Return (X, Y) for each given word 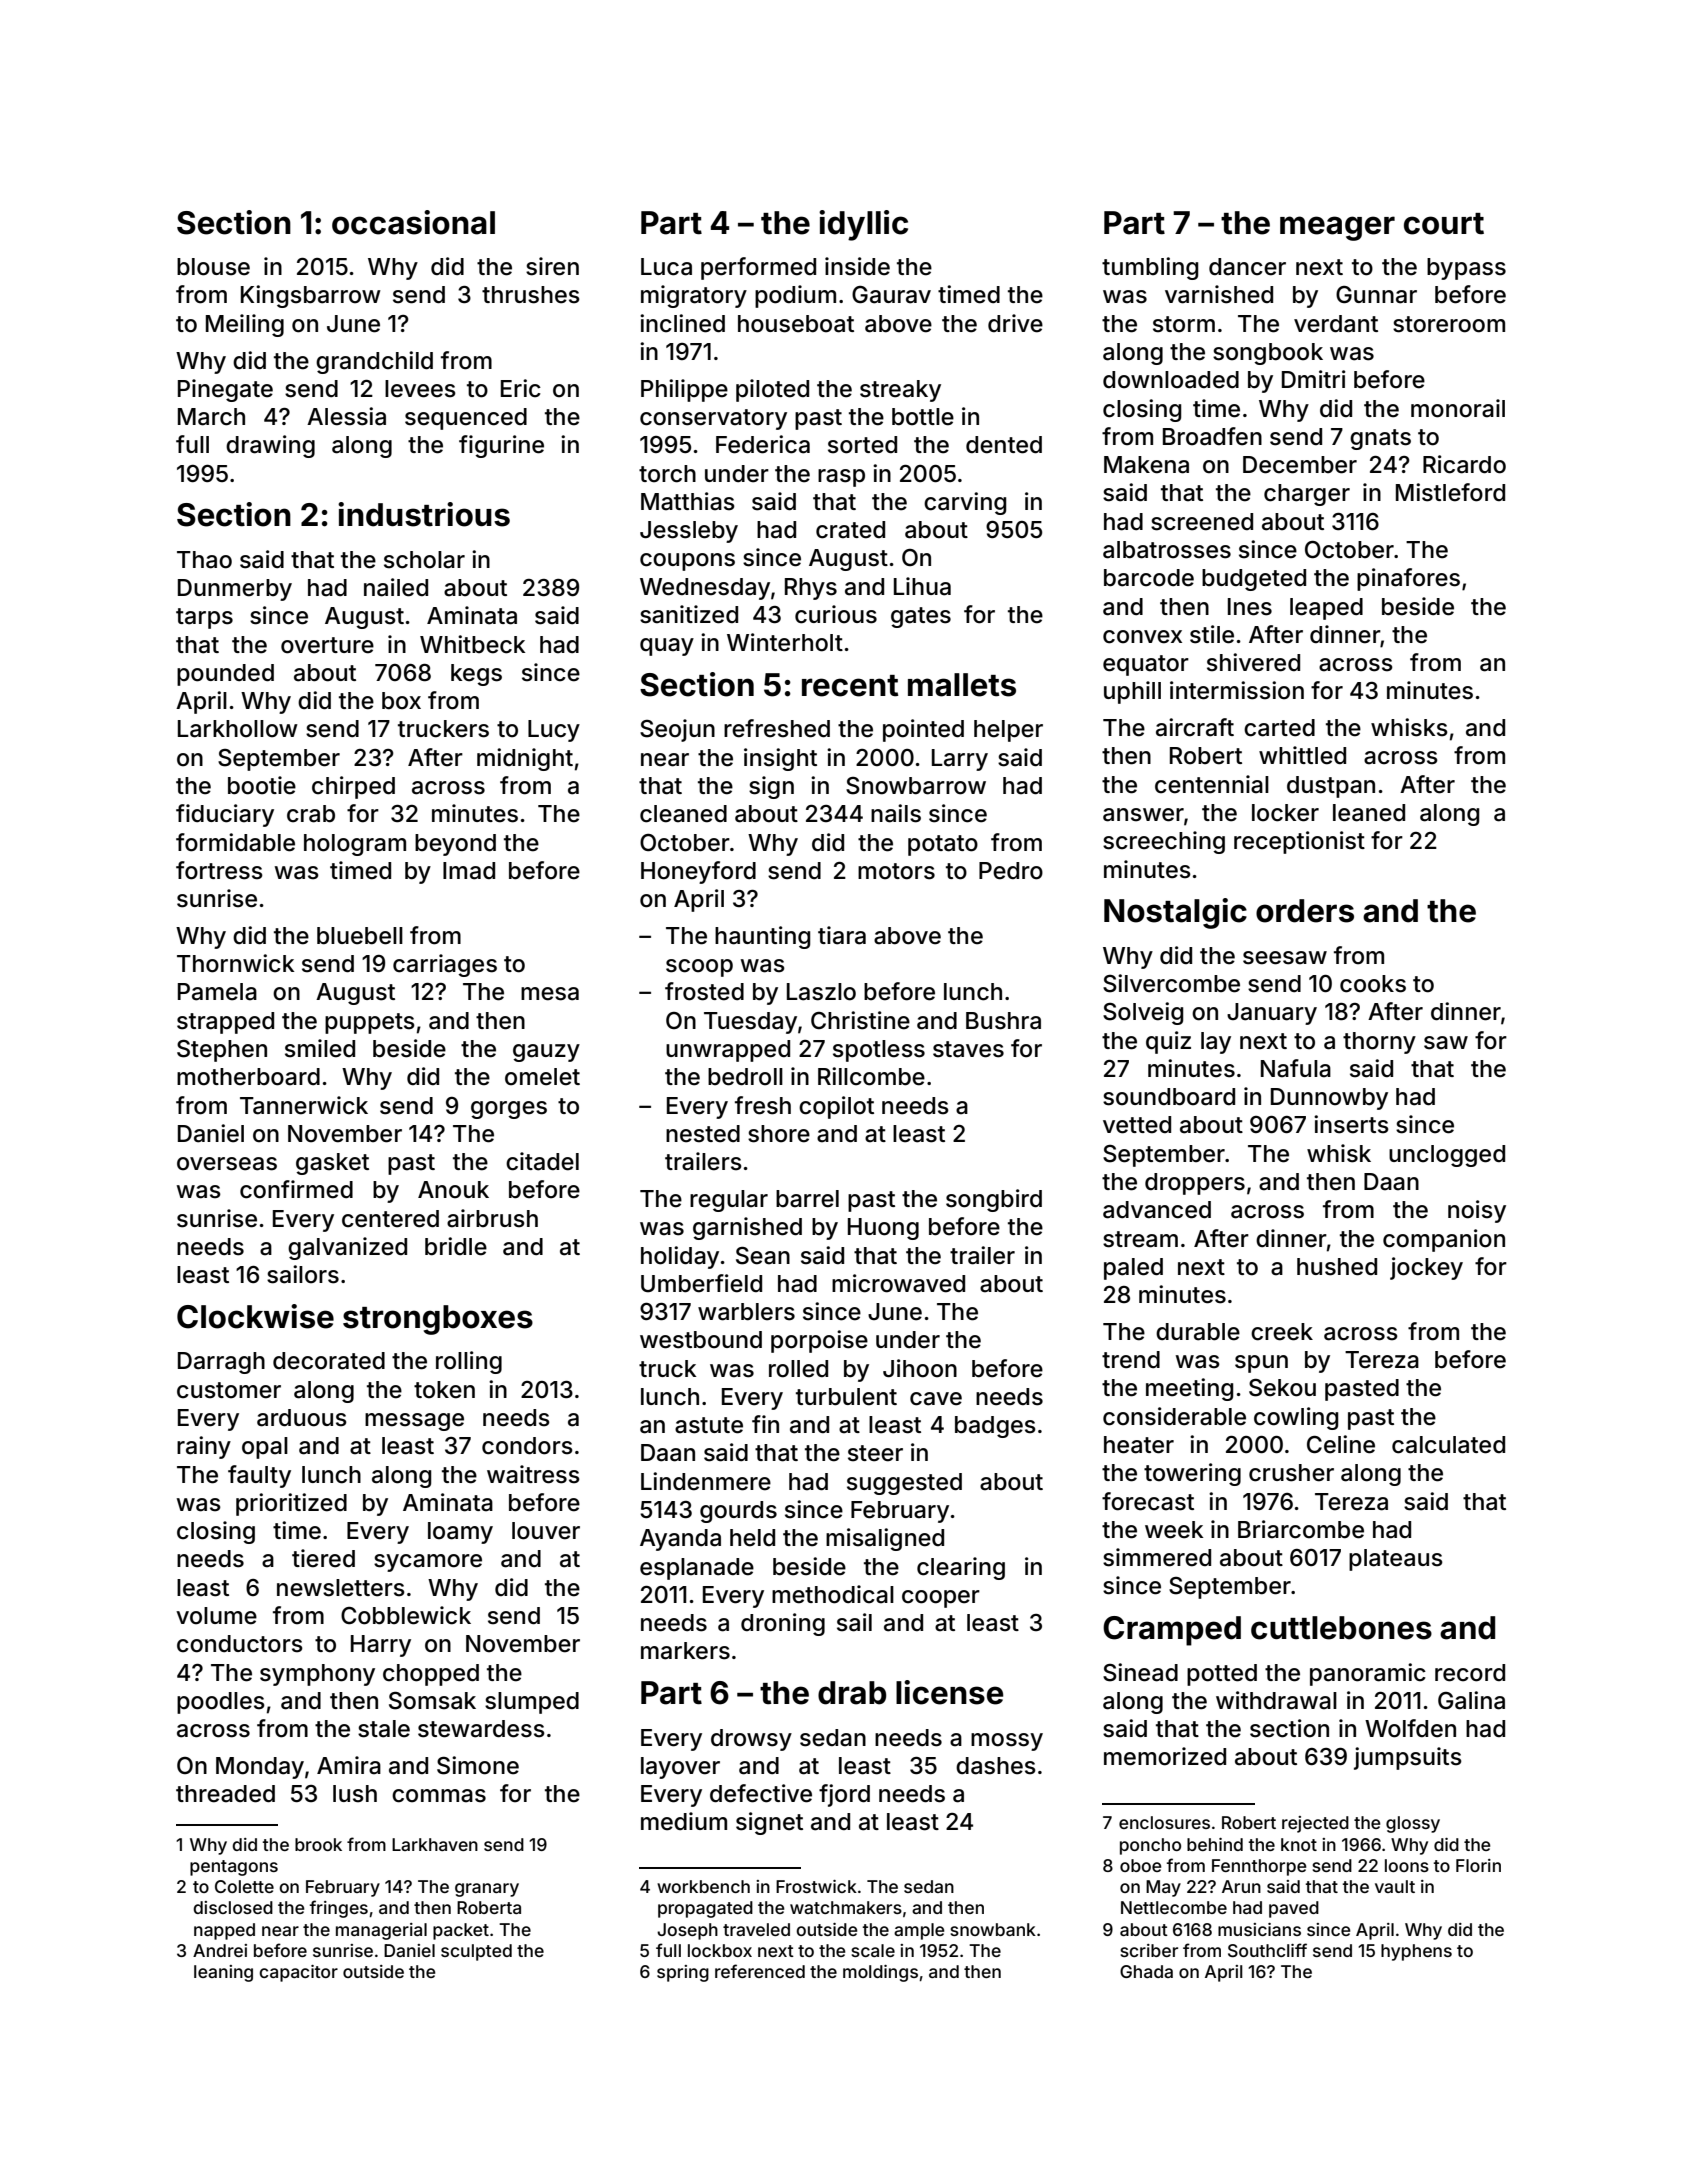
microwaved (898, 1283)
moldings (880, 1973)
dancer (1247, 267)
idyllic (863, 225)
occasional (413, 222)
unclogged (1447, 1156)
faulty (259, 1476)
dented (1004, 445)
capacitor (298, 1973)
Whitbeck (472, 644)
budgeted (1254, 580)
